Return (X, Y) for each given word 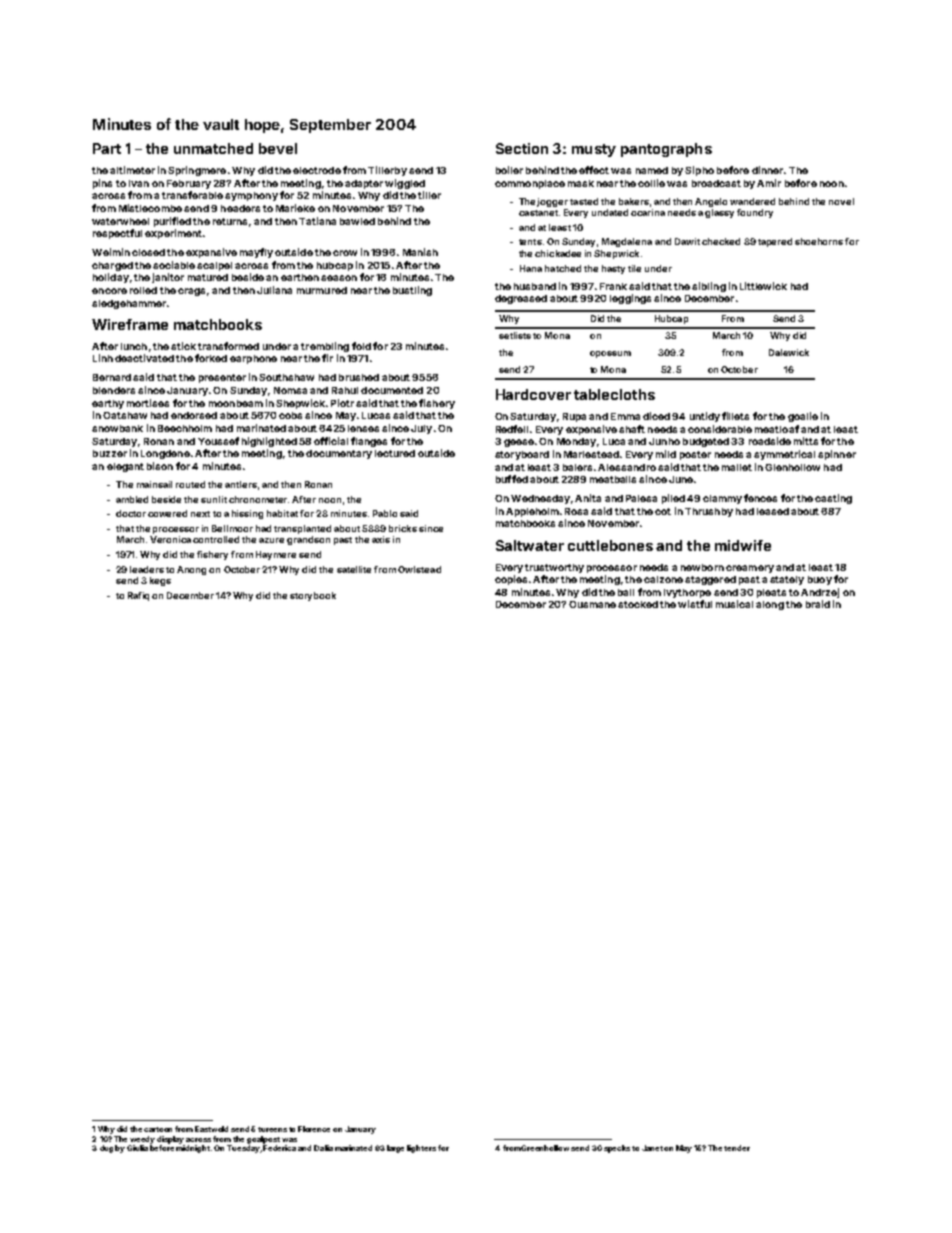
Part (107, 148)
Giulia (137, 1148)
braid (818, 604)
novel (841, 201)
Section (522, 148)
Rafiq (138, 596)
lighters (421, 1149)
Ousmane (592, 604)
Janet (652, 1148)
